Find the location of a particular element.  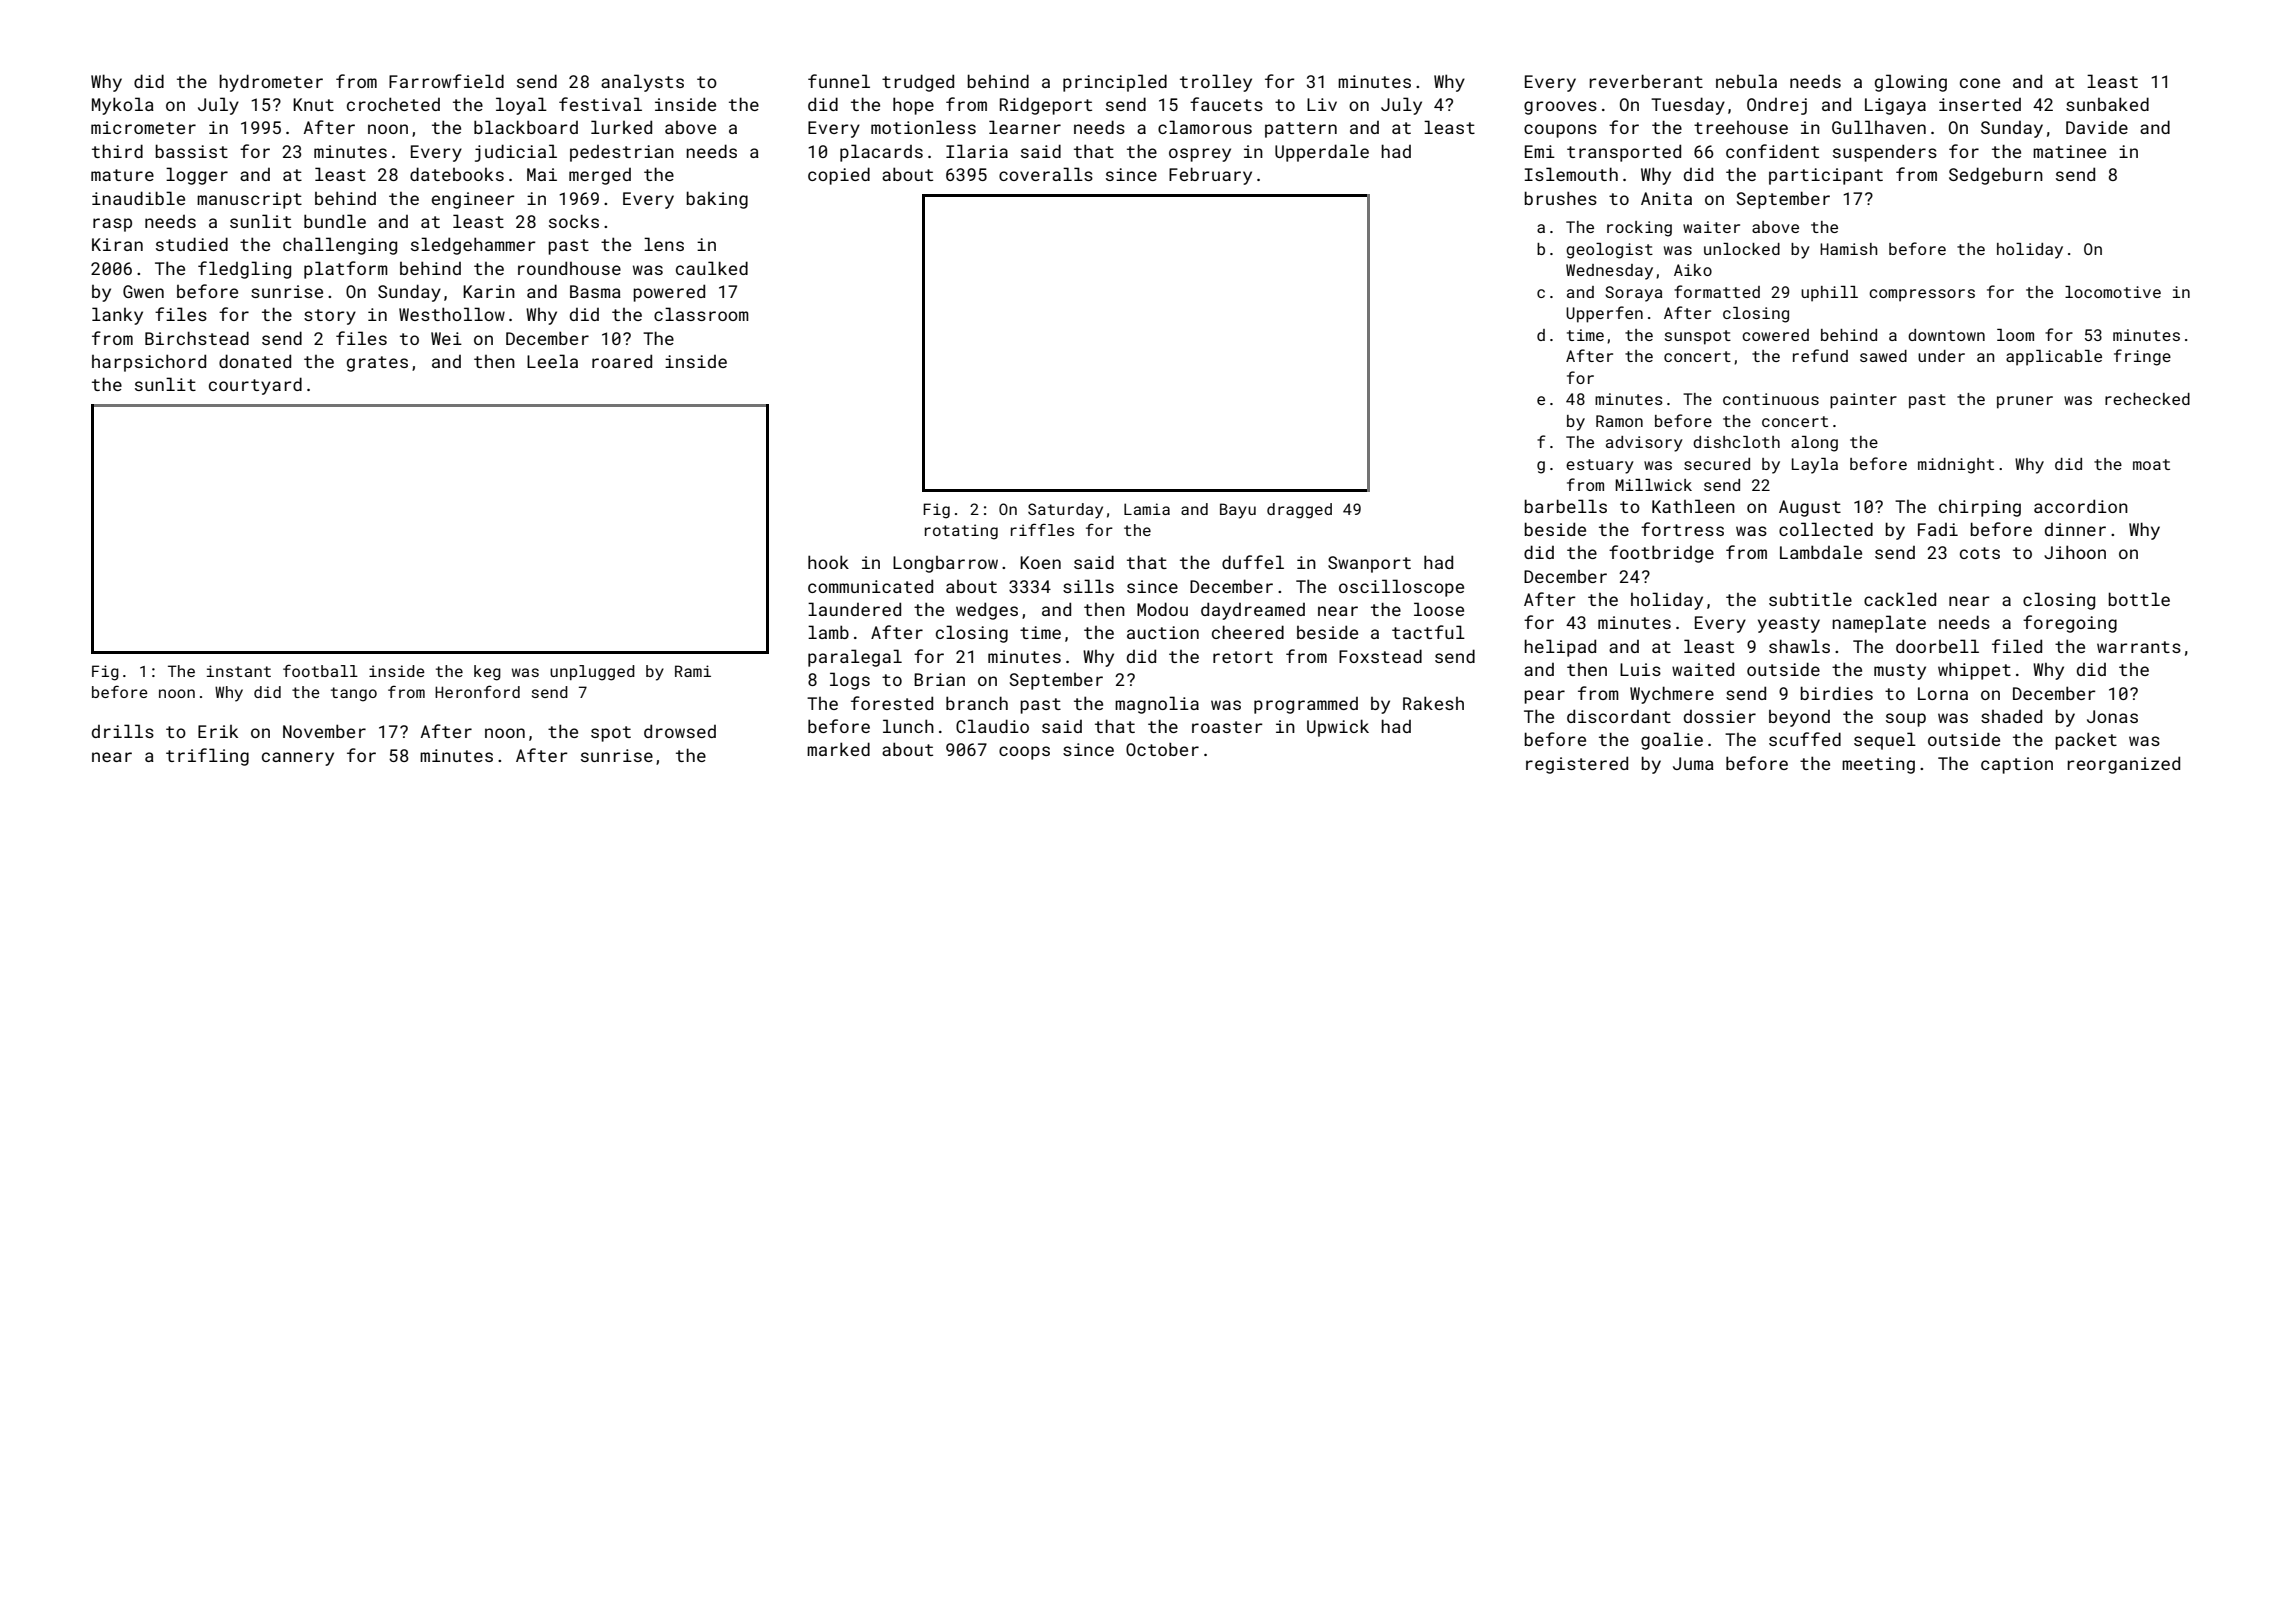

Rami is located at coordinates (693, 671).
